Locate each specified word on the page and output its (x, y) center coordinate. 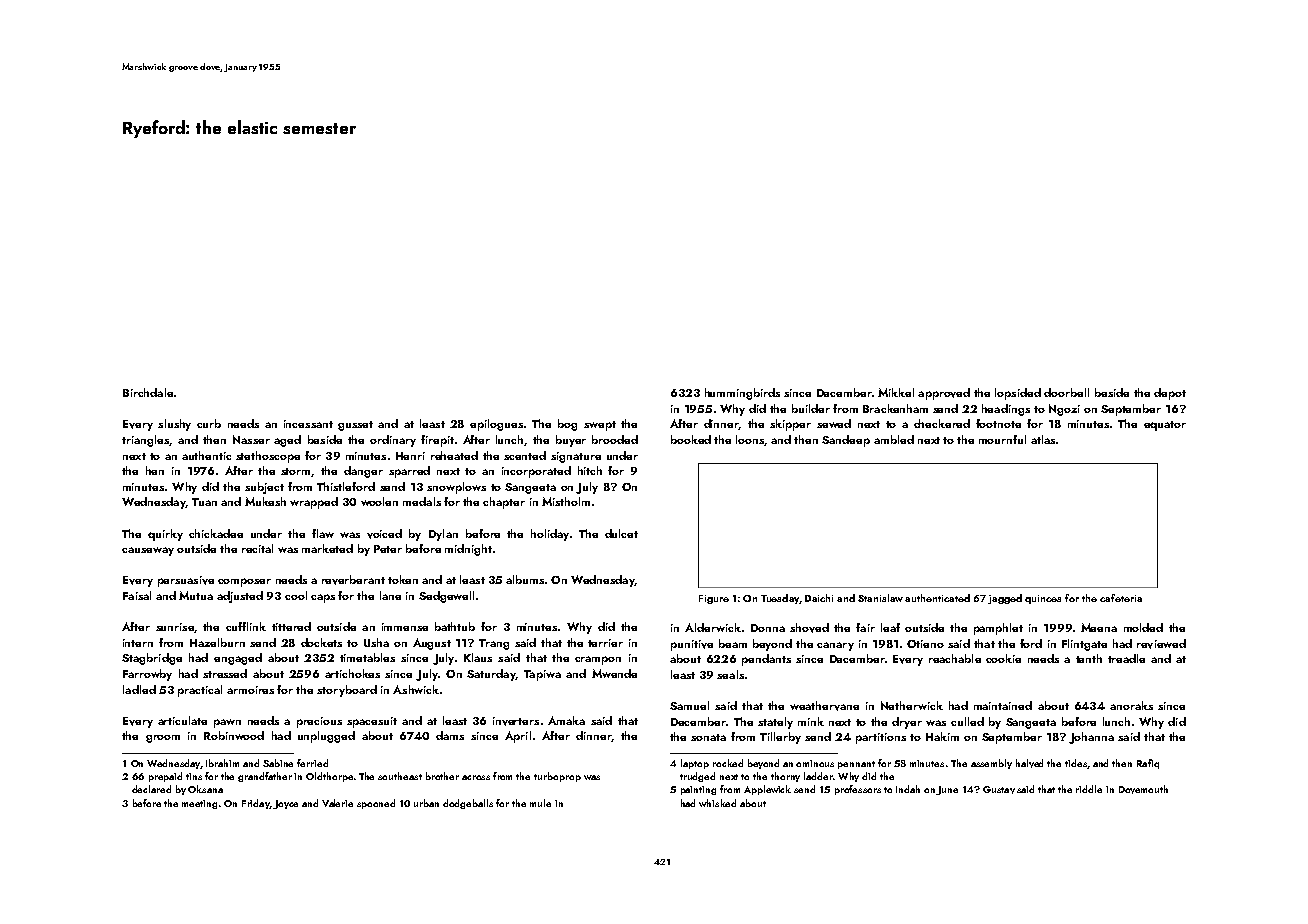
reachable (955, 658)
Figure (714, 599)
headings (1006, 410)
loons (750, 439)
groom (163, 739)
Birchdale (148, 392)
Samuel (689, 705)
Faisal (137, 595)
